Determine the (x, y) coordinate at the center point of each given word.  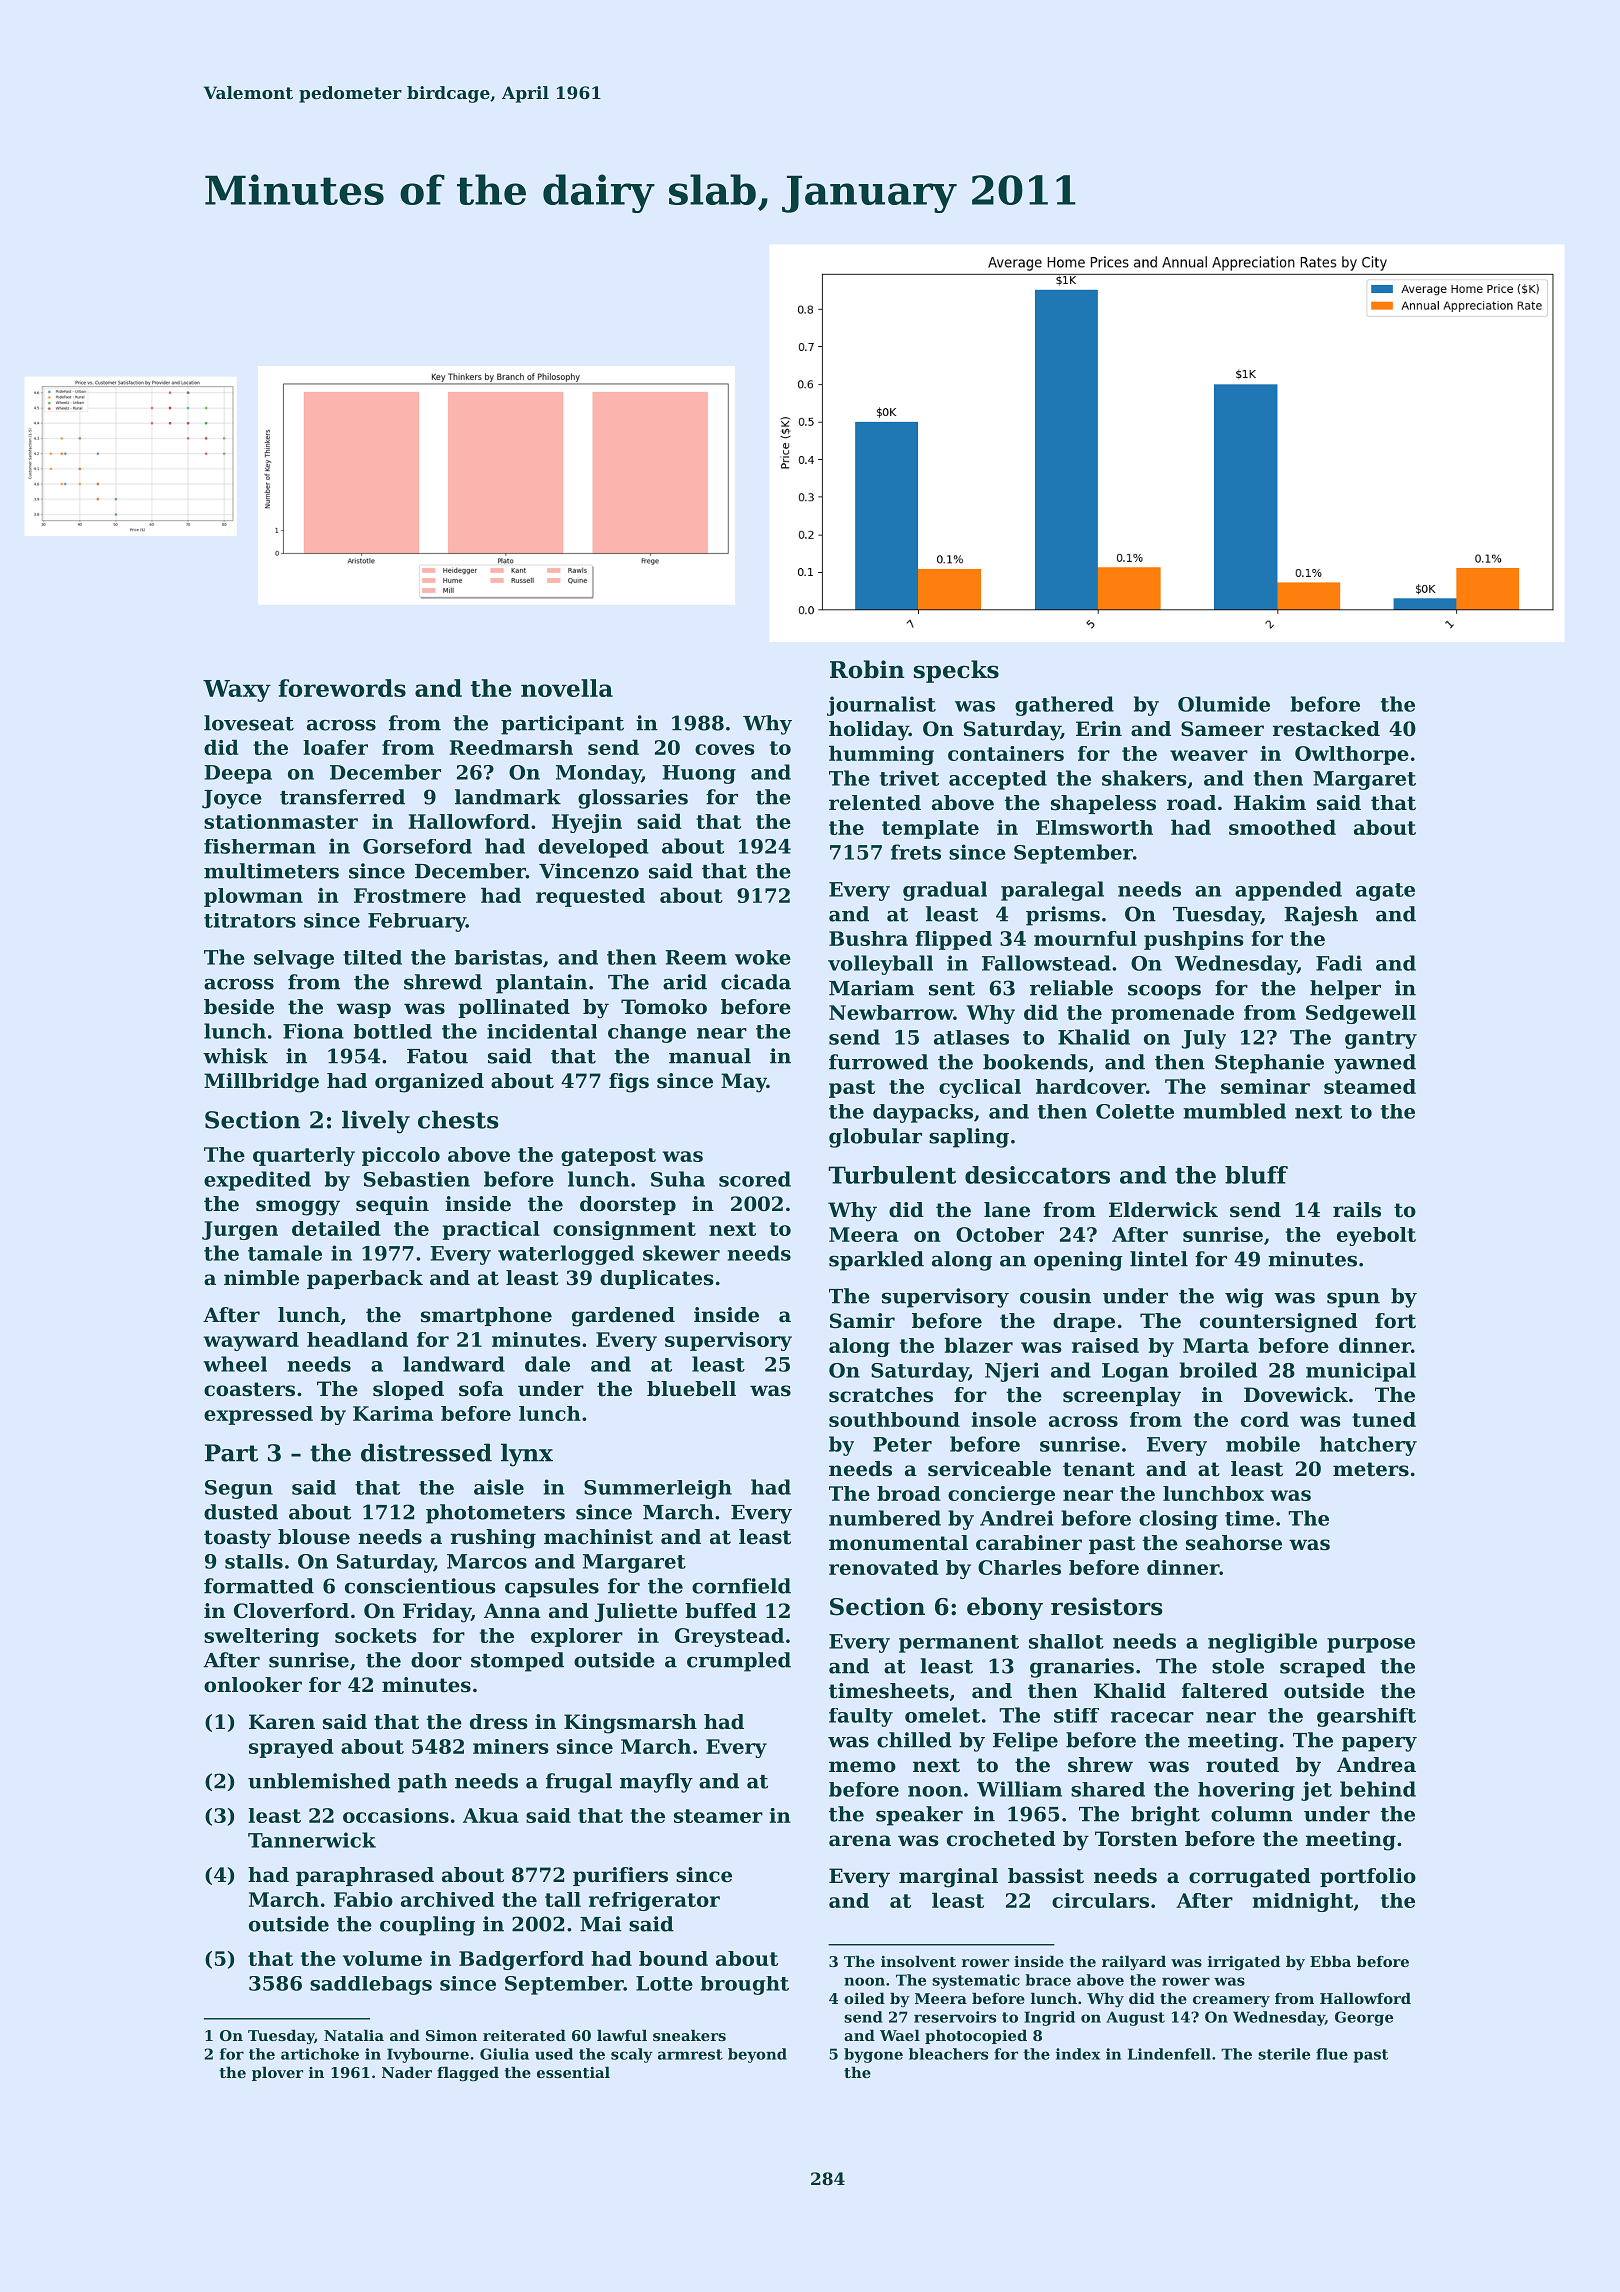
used (554, 2054)
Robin (867, 669)
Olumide (1224, 704)
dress (498, 1722)
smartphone (486, 1316)
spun (1353, 1300)
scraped (1323, 1668)
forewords (342, 688)
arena (860, 1840)
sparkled (876, 1261)
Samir (862, 1321)
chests (458, 1119)
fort (1395, 1321)
